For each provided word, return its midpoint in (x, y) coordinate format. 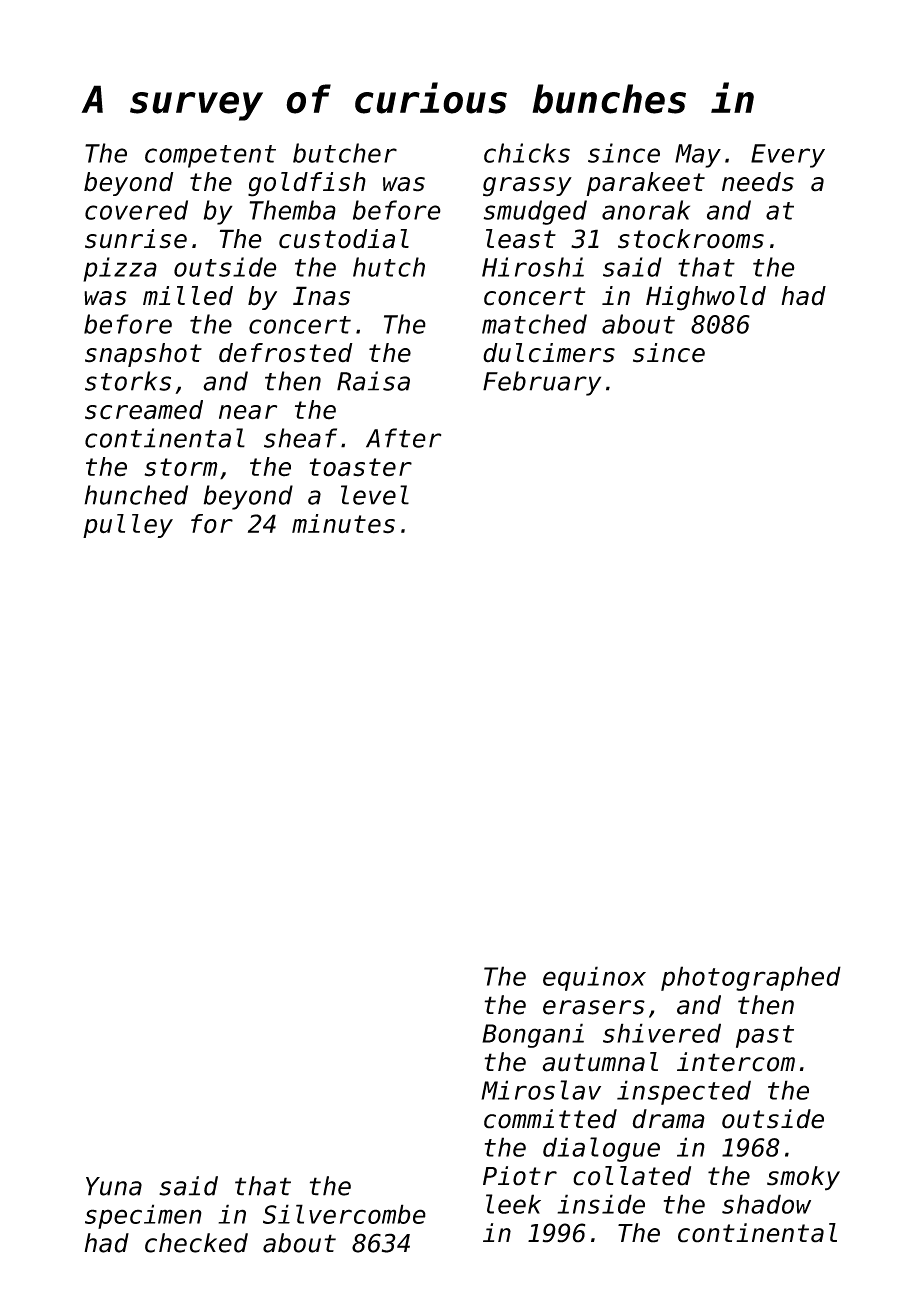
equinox (594, 978)
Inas (321, 296)
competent (210, 156)
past (765, 1036)
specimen (143, 1216)
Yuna (114, 1186)
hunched (136, 495)
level (375, 495)
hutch (389, 267)
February (542, 383)
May (698, 156)
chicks (527, 153)
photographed (751, 978)
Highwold (706, 298)
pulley (128, 526)
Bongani (533, 1035)
